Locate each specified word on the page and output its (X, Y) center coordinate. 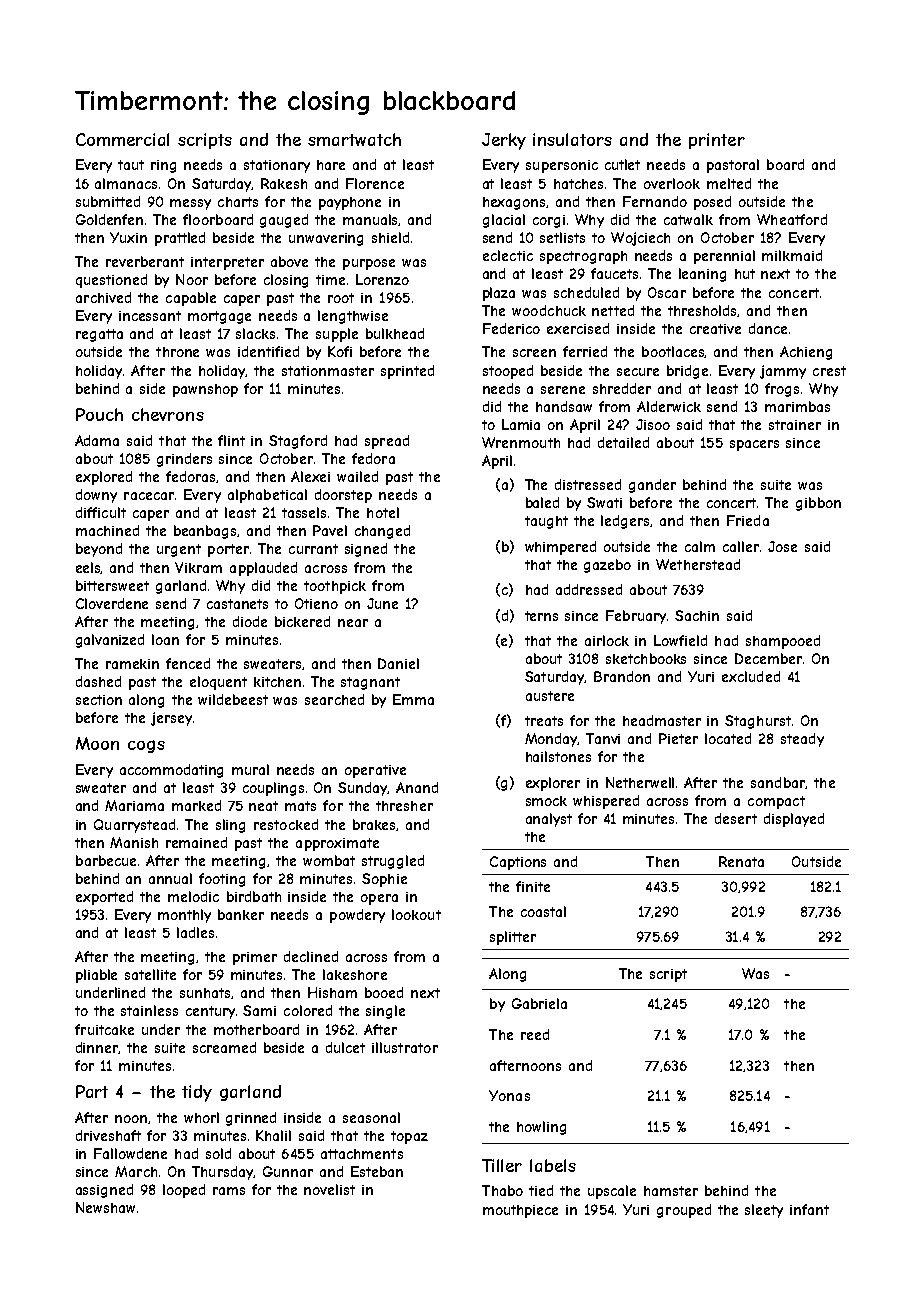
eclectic (508, 255)
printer (717, 141)
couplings (273, 789)
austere (550, 696)
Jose (782, 546)
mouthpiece (520, 1211)
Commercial (122, 139)
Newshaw (105, 1207)
